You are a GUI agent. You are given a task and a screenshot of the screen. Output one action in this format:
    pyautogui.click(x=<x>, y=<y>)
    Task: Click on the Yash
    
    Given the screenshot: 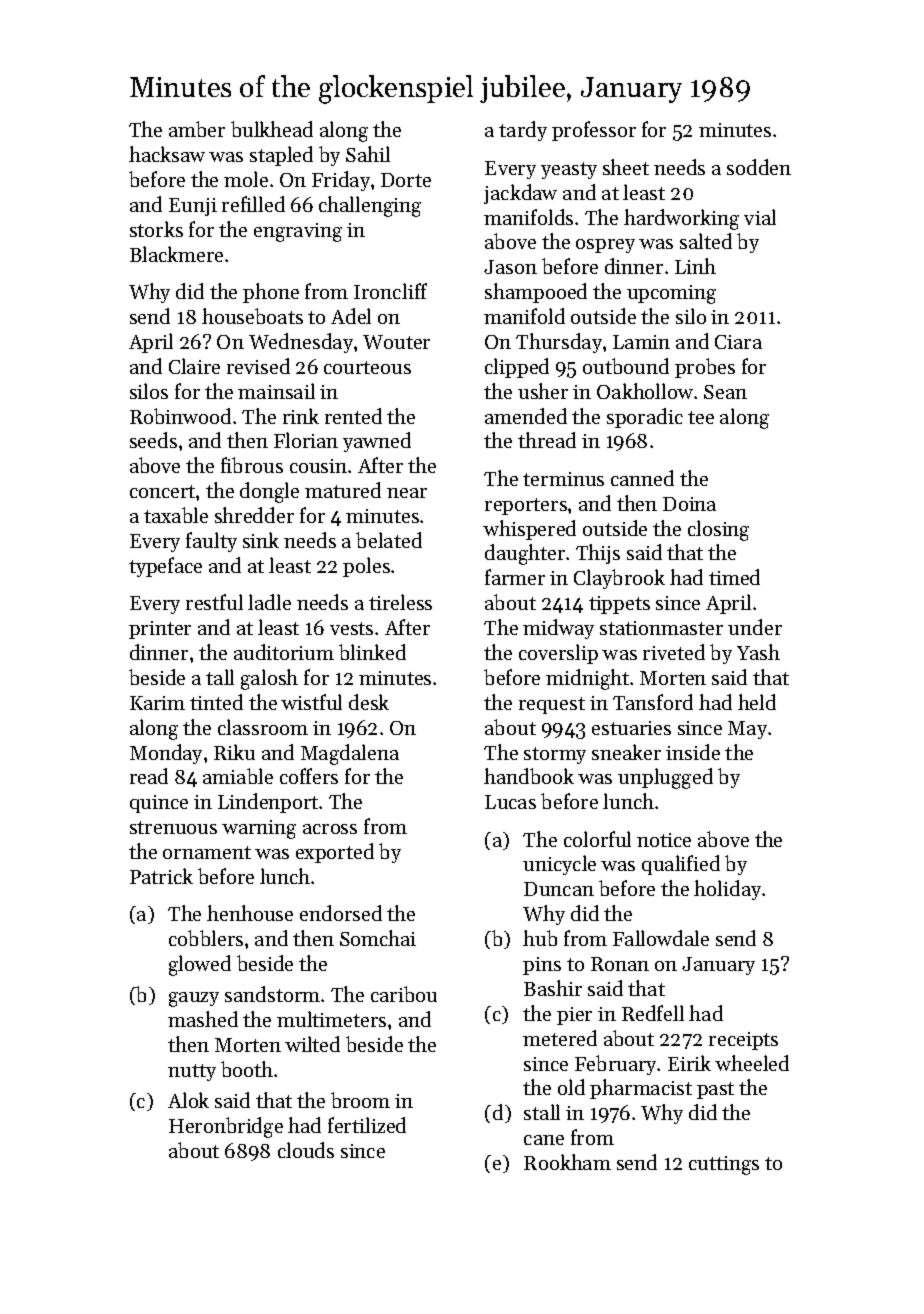 What is the action you would take?
    pyautogui.click(x=758, y=652)
